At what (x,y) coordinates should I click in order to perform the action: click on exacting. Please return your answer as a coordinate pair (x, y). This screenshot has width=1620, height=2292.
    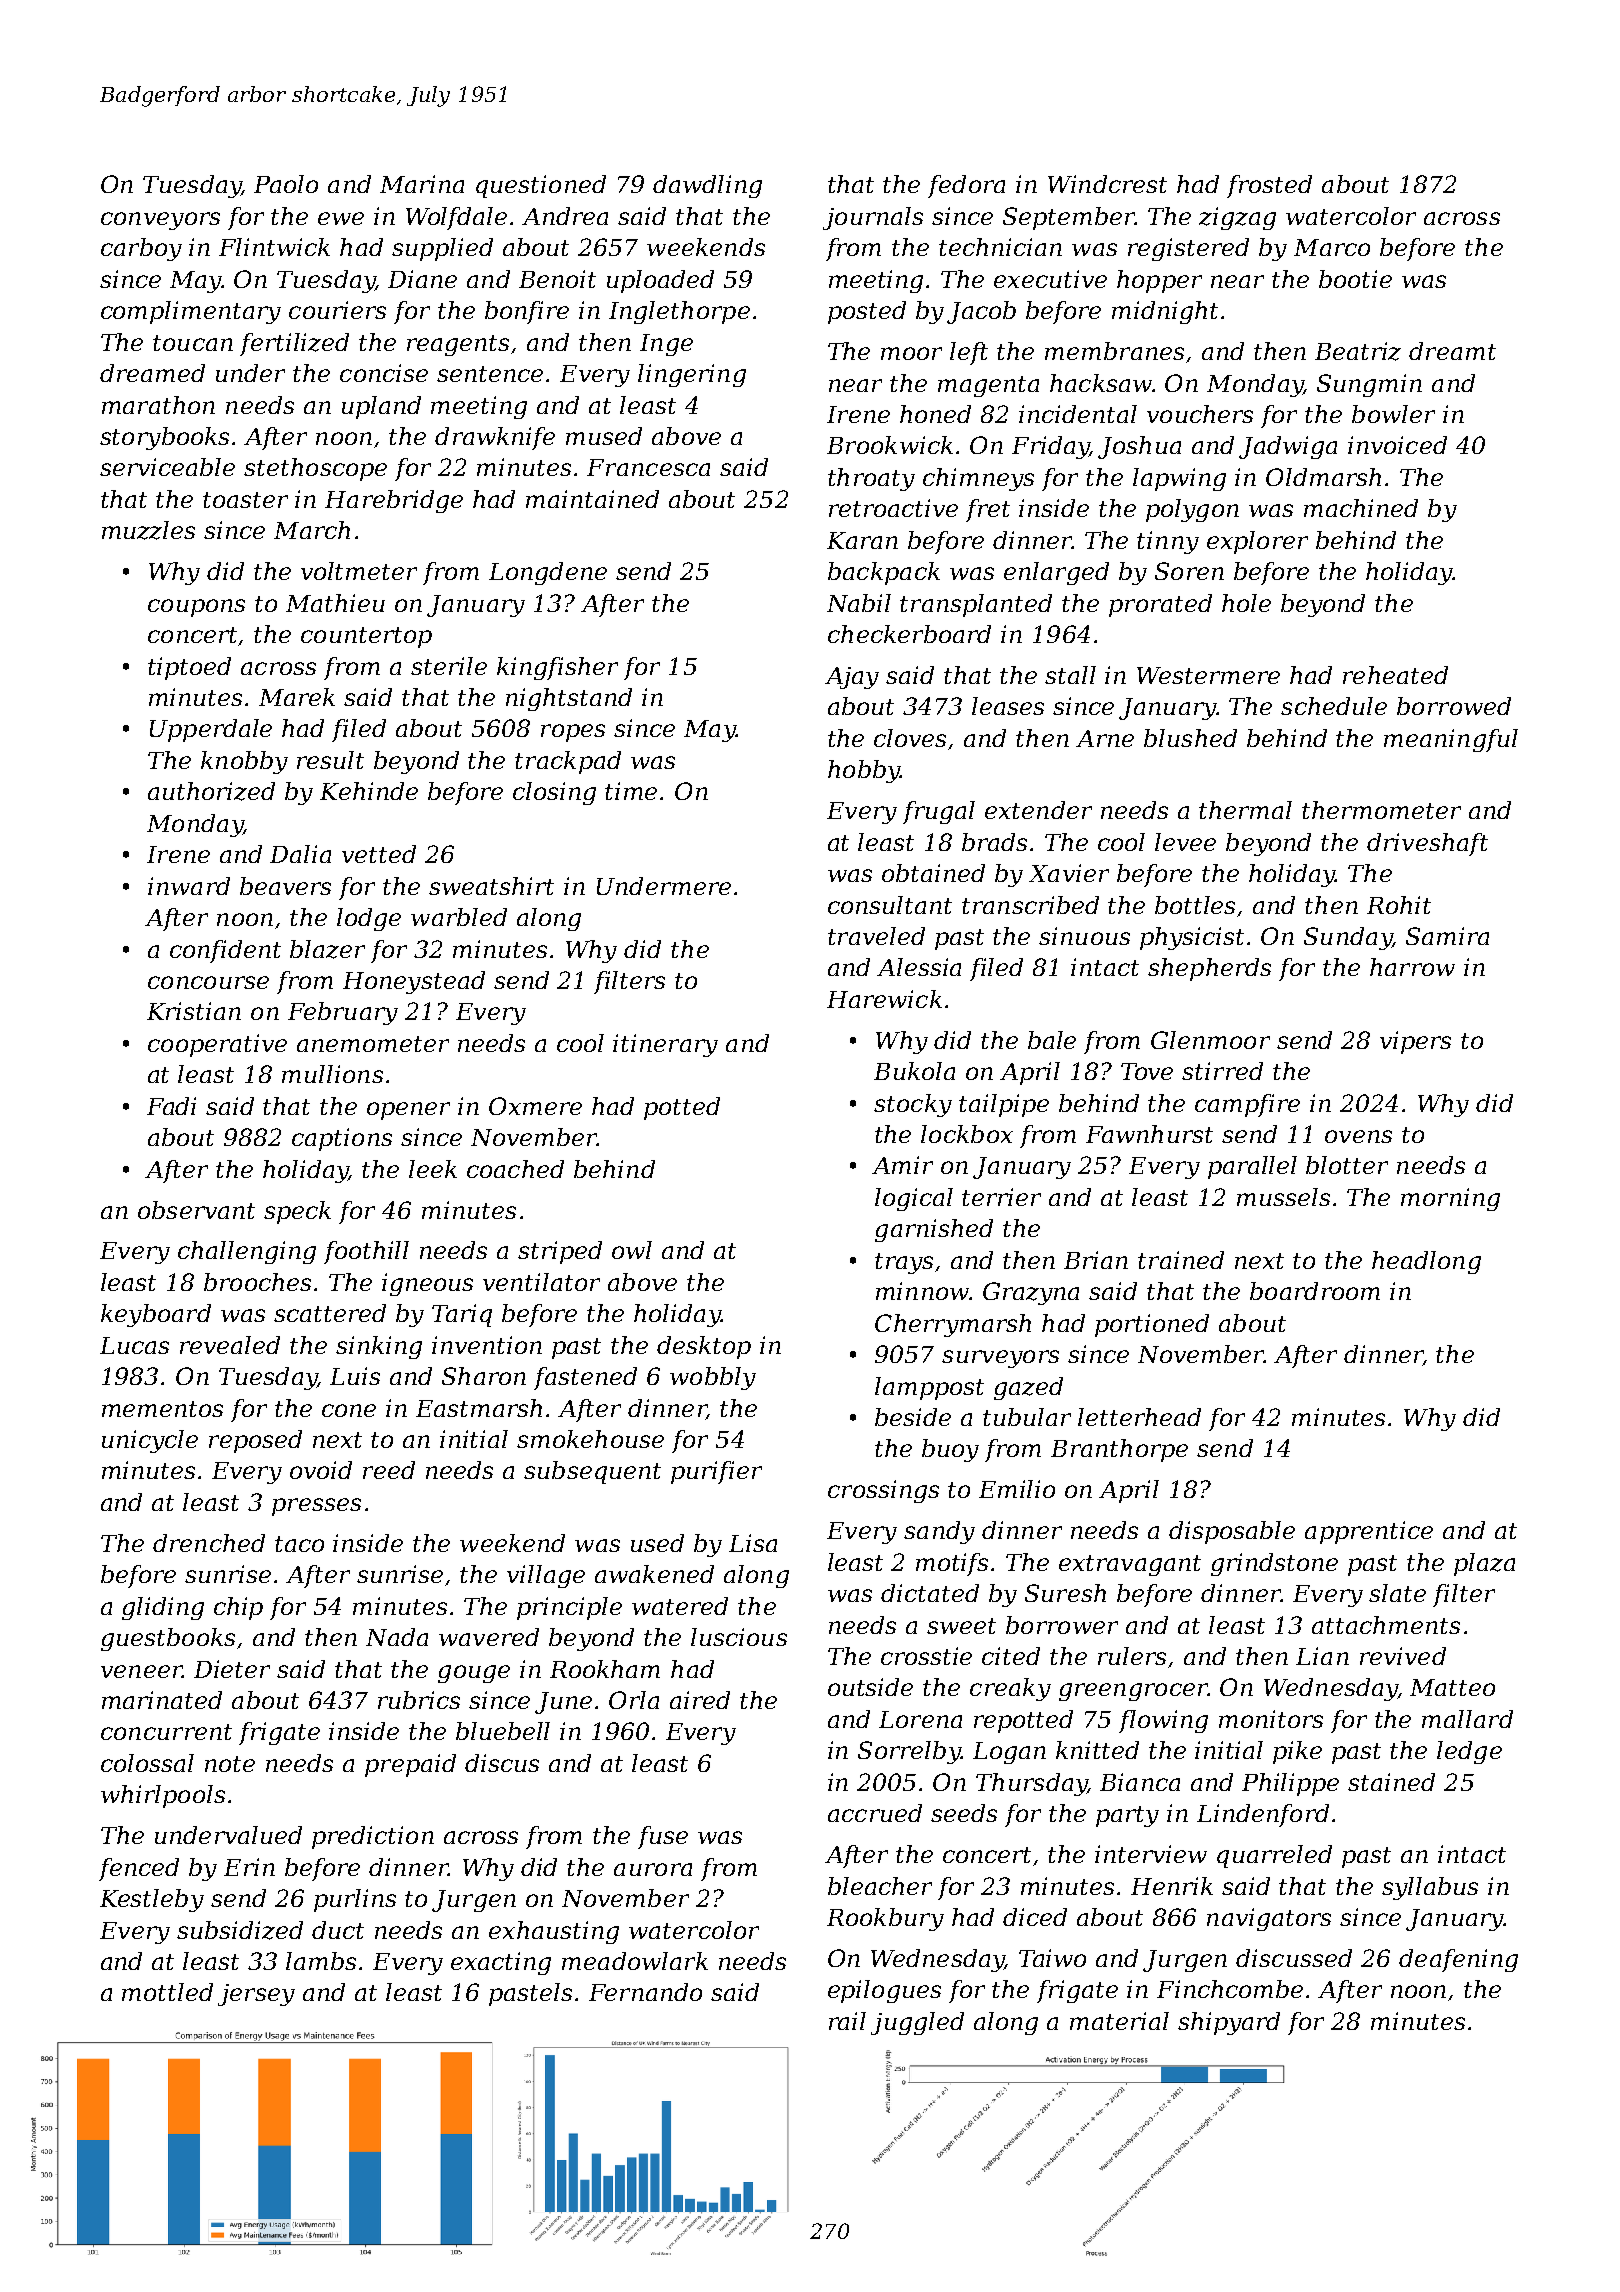
    Looking at the image, I should click on (501, 1963).
